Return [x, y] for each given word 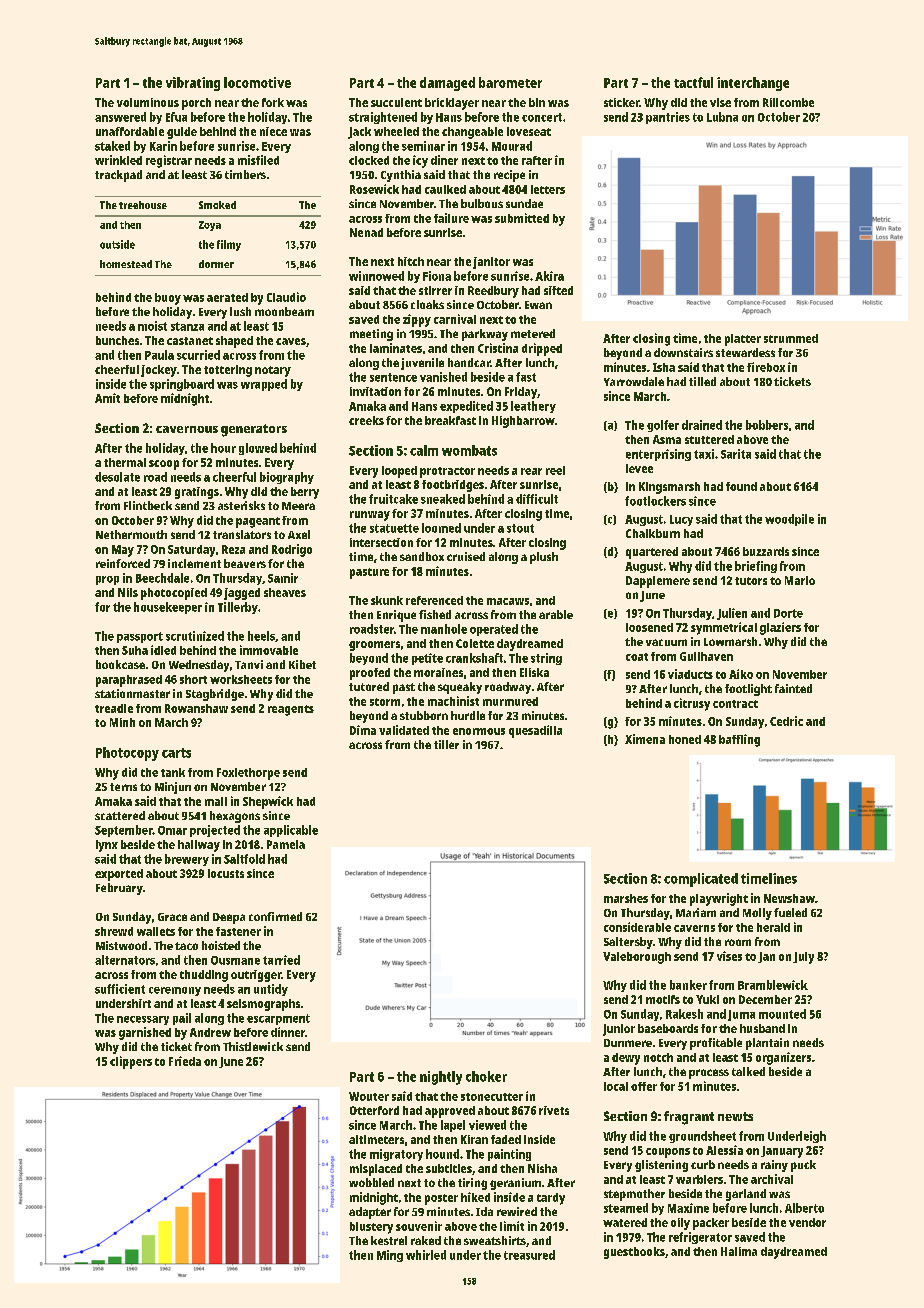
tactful [693, 82]
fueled [790, 912]
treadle [114, 708]
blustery [371, 1228]
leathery [533, 407]
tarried [281, 960]
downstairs [683, 352]
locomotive [257, 82]
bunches [117, 340]
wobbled [371, 1182]
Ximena [645, 739]
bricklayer [452, 104]
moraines [438, 672]
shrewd [114, 931]
